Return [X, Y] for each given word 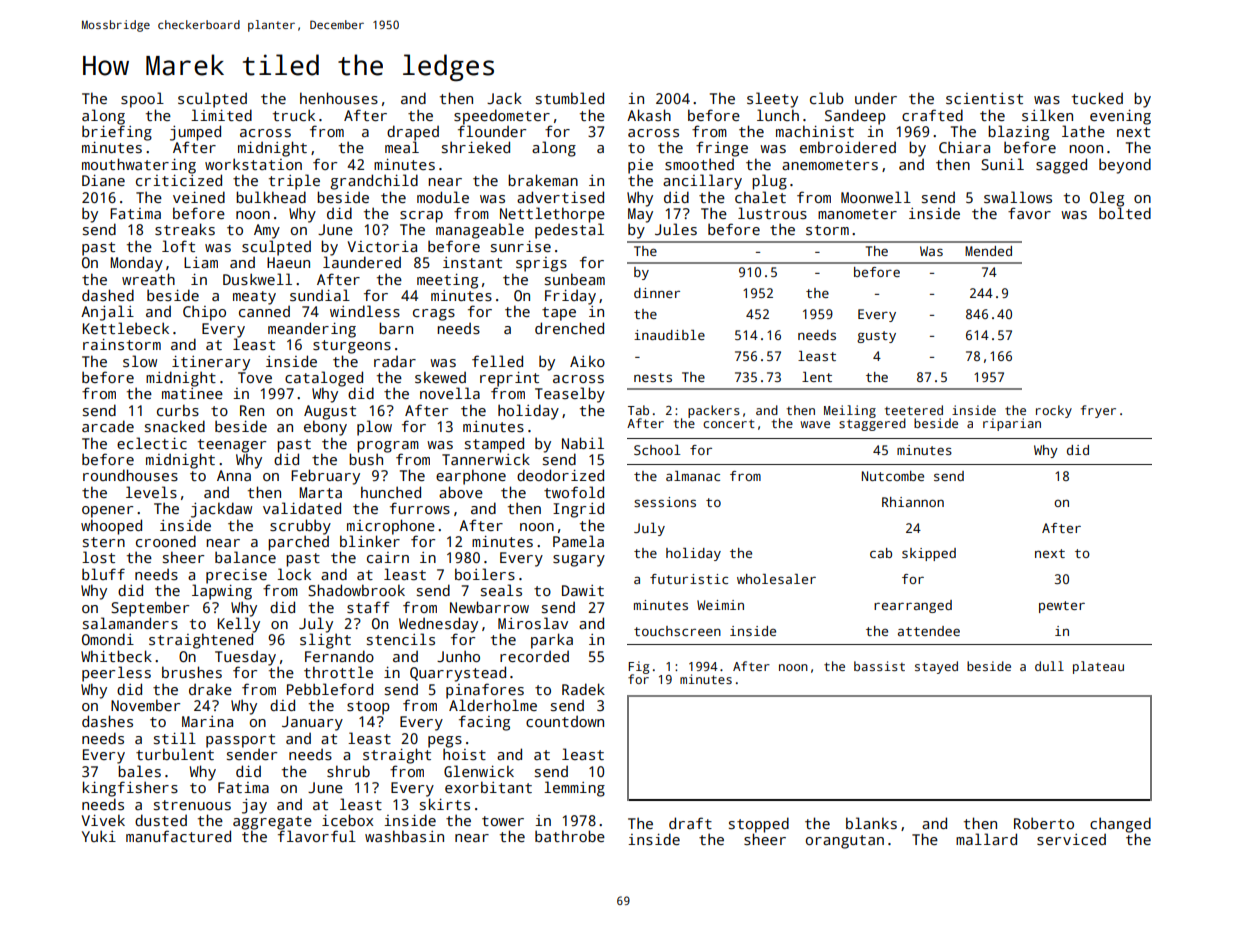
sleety [772, 100]
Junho [458, 656]
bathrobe [570, 836]
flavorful [317, 836]
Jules [676, 229]
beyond [1125, 166]
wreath [148, 279]
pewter [1062, 607]
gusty [876, 337]
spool [142, 100]
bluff [103, 574]
